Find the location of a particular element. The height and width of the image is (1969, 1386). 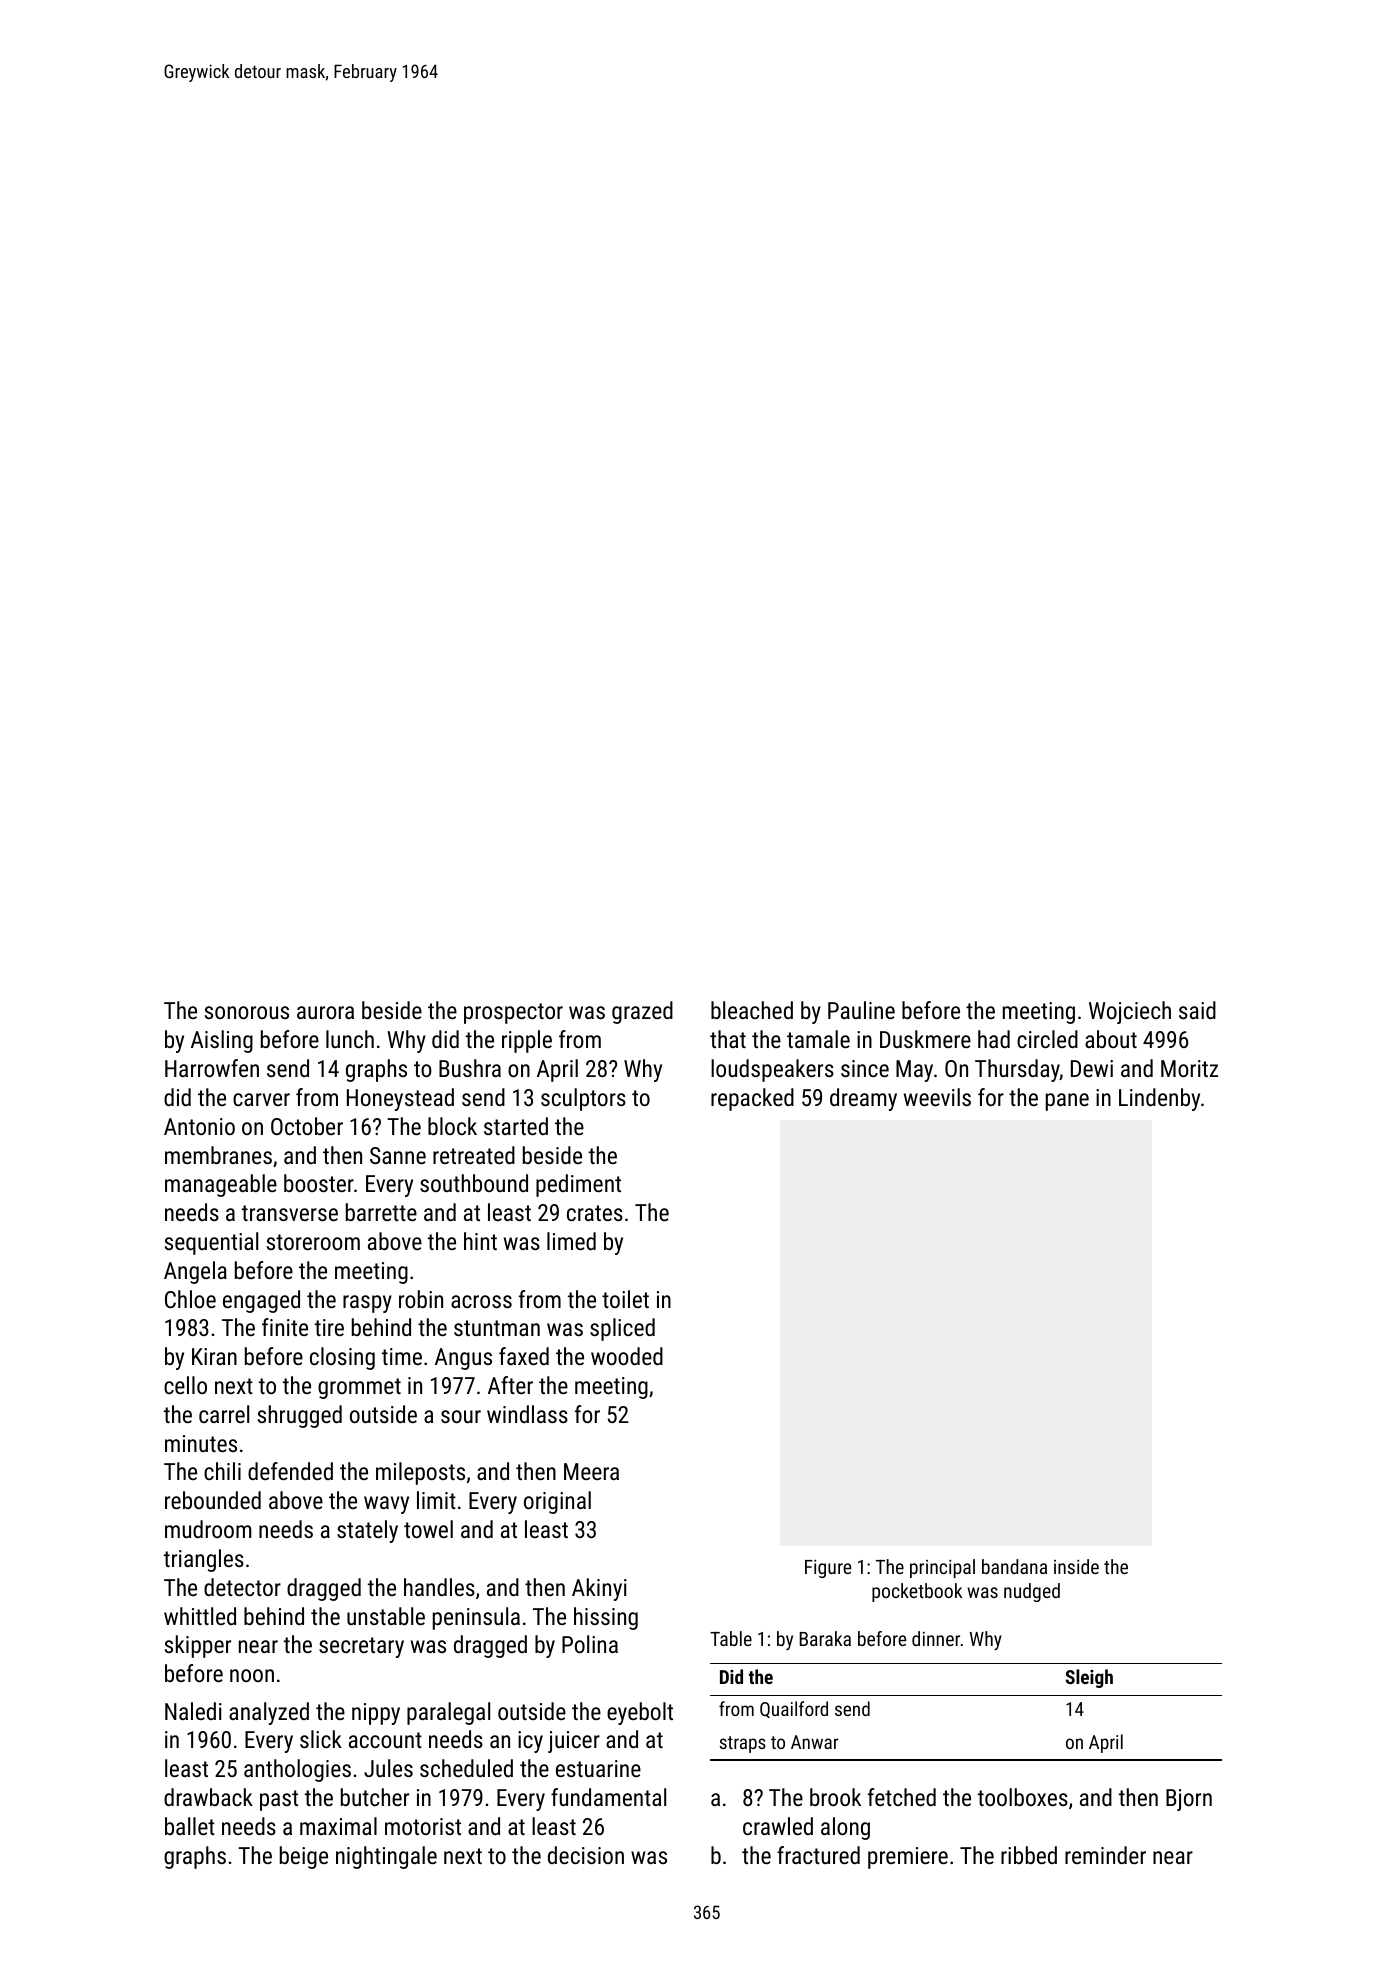

said is located at coordinates (1197, 1010).
